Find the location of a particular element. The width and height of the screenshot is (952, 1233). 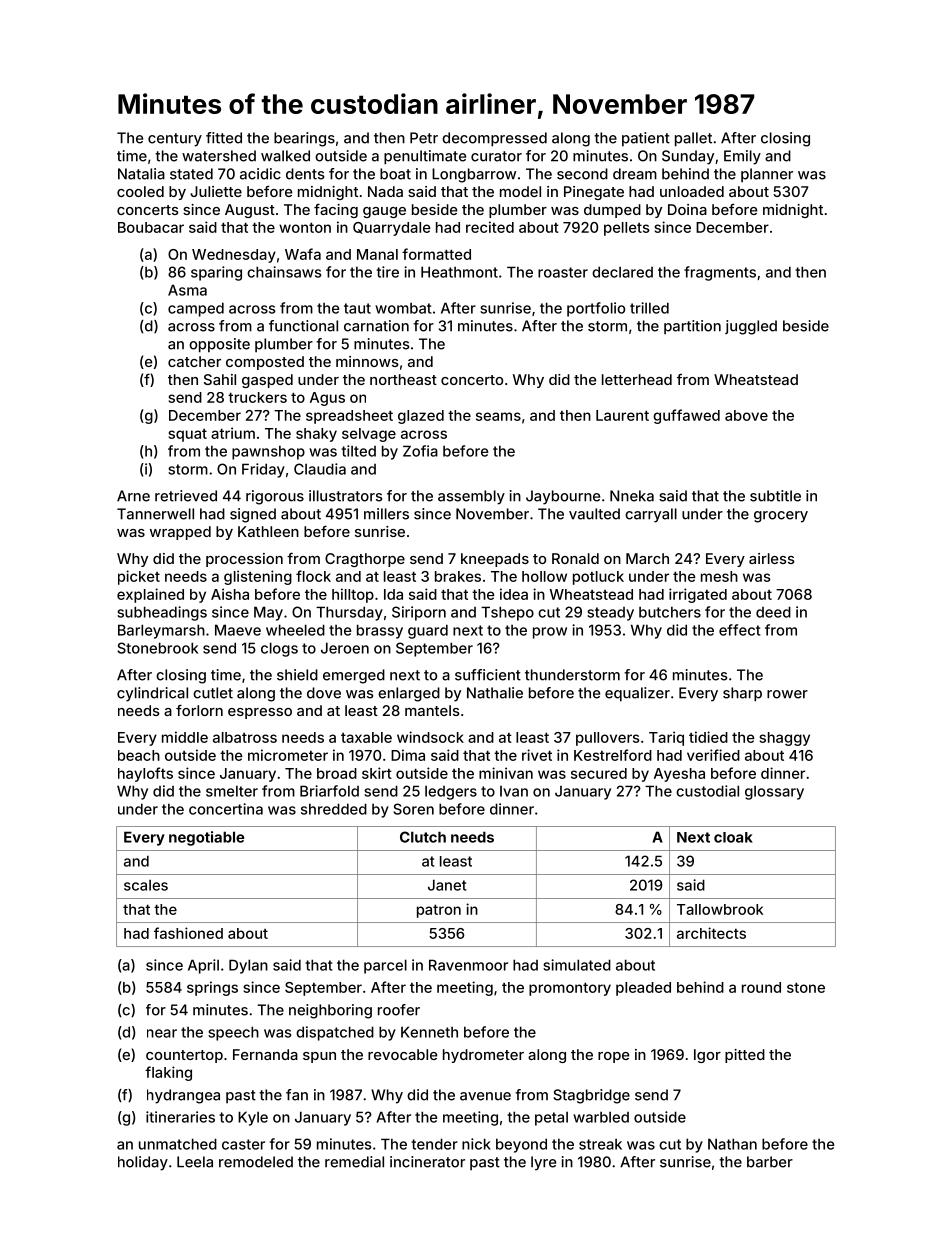

Zofia is located at coordinates (420, 451).
